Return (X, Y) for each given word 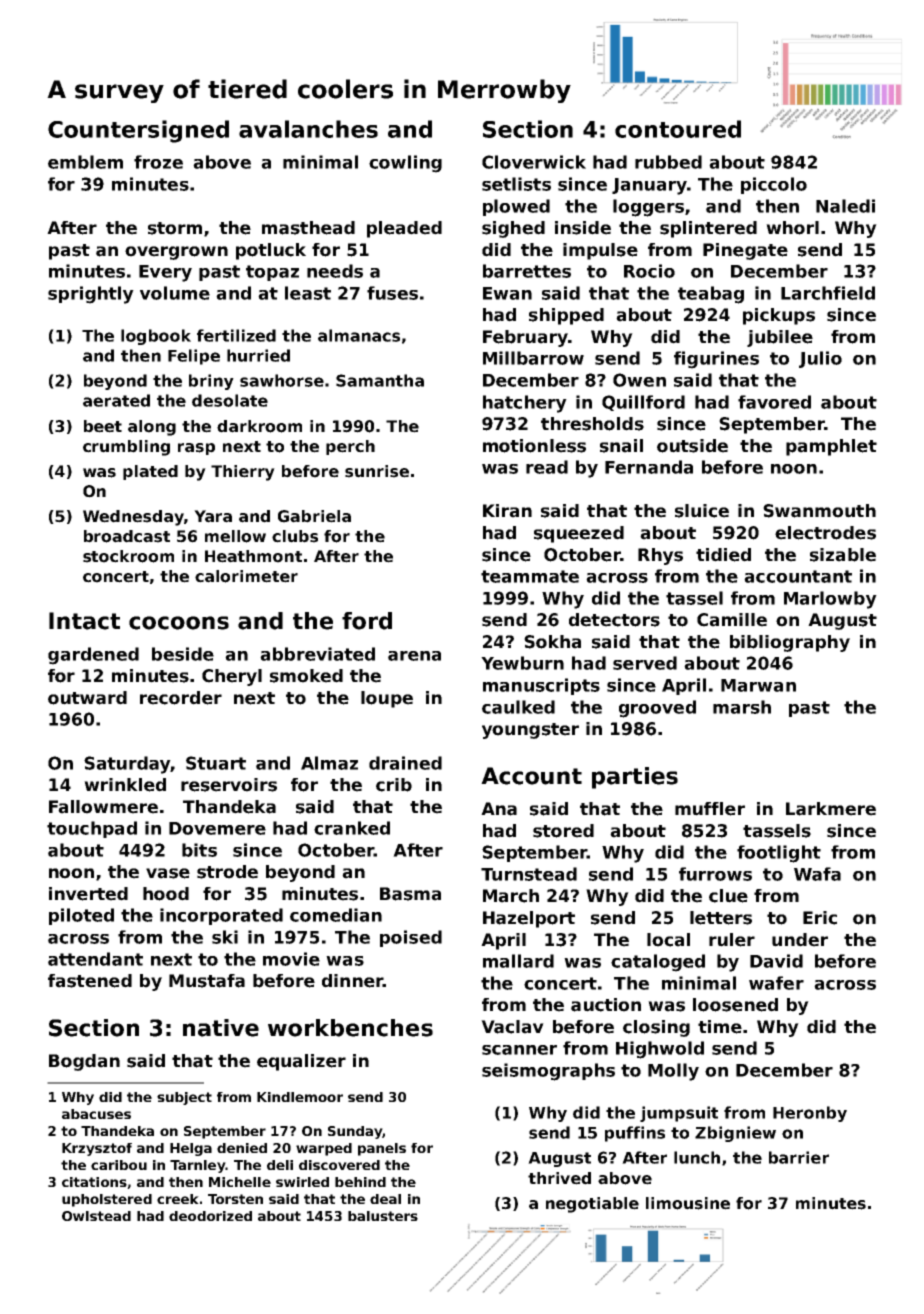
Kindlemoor (300, 1097)
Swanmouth (819, 511)
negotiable (592, 1205)
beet (103, 426)
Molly (673, 1072)
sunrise (377, 471)
